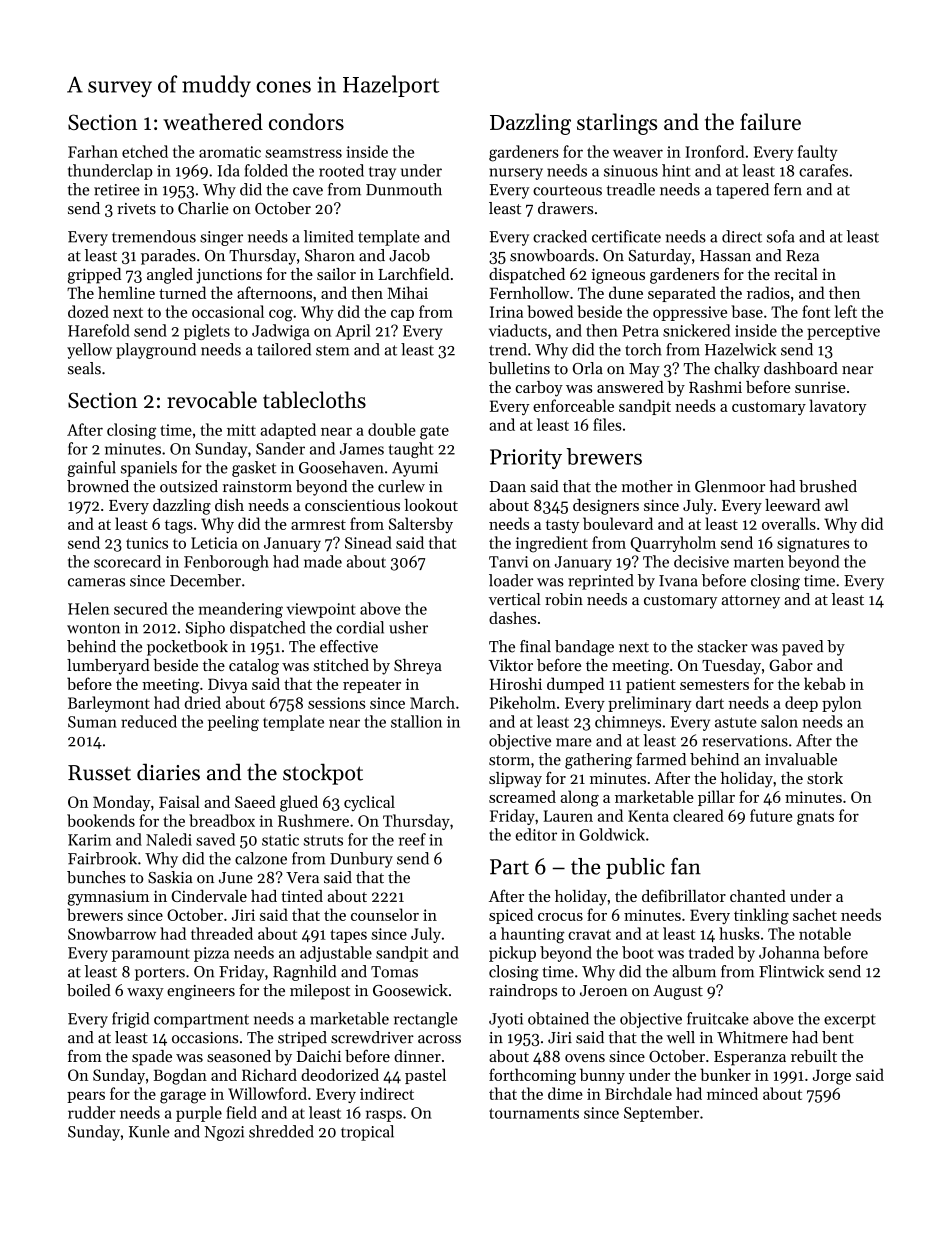 This page has height=1233, width=952. I want to click on condors, so click(306, 121).
